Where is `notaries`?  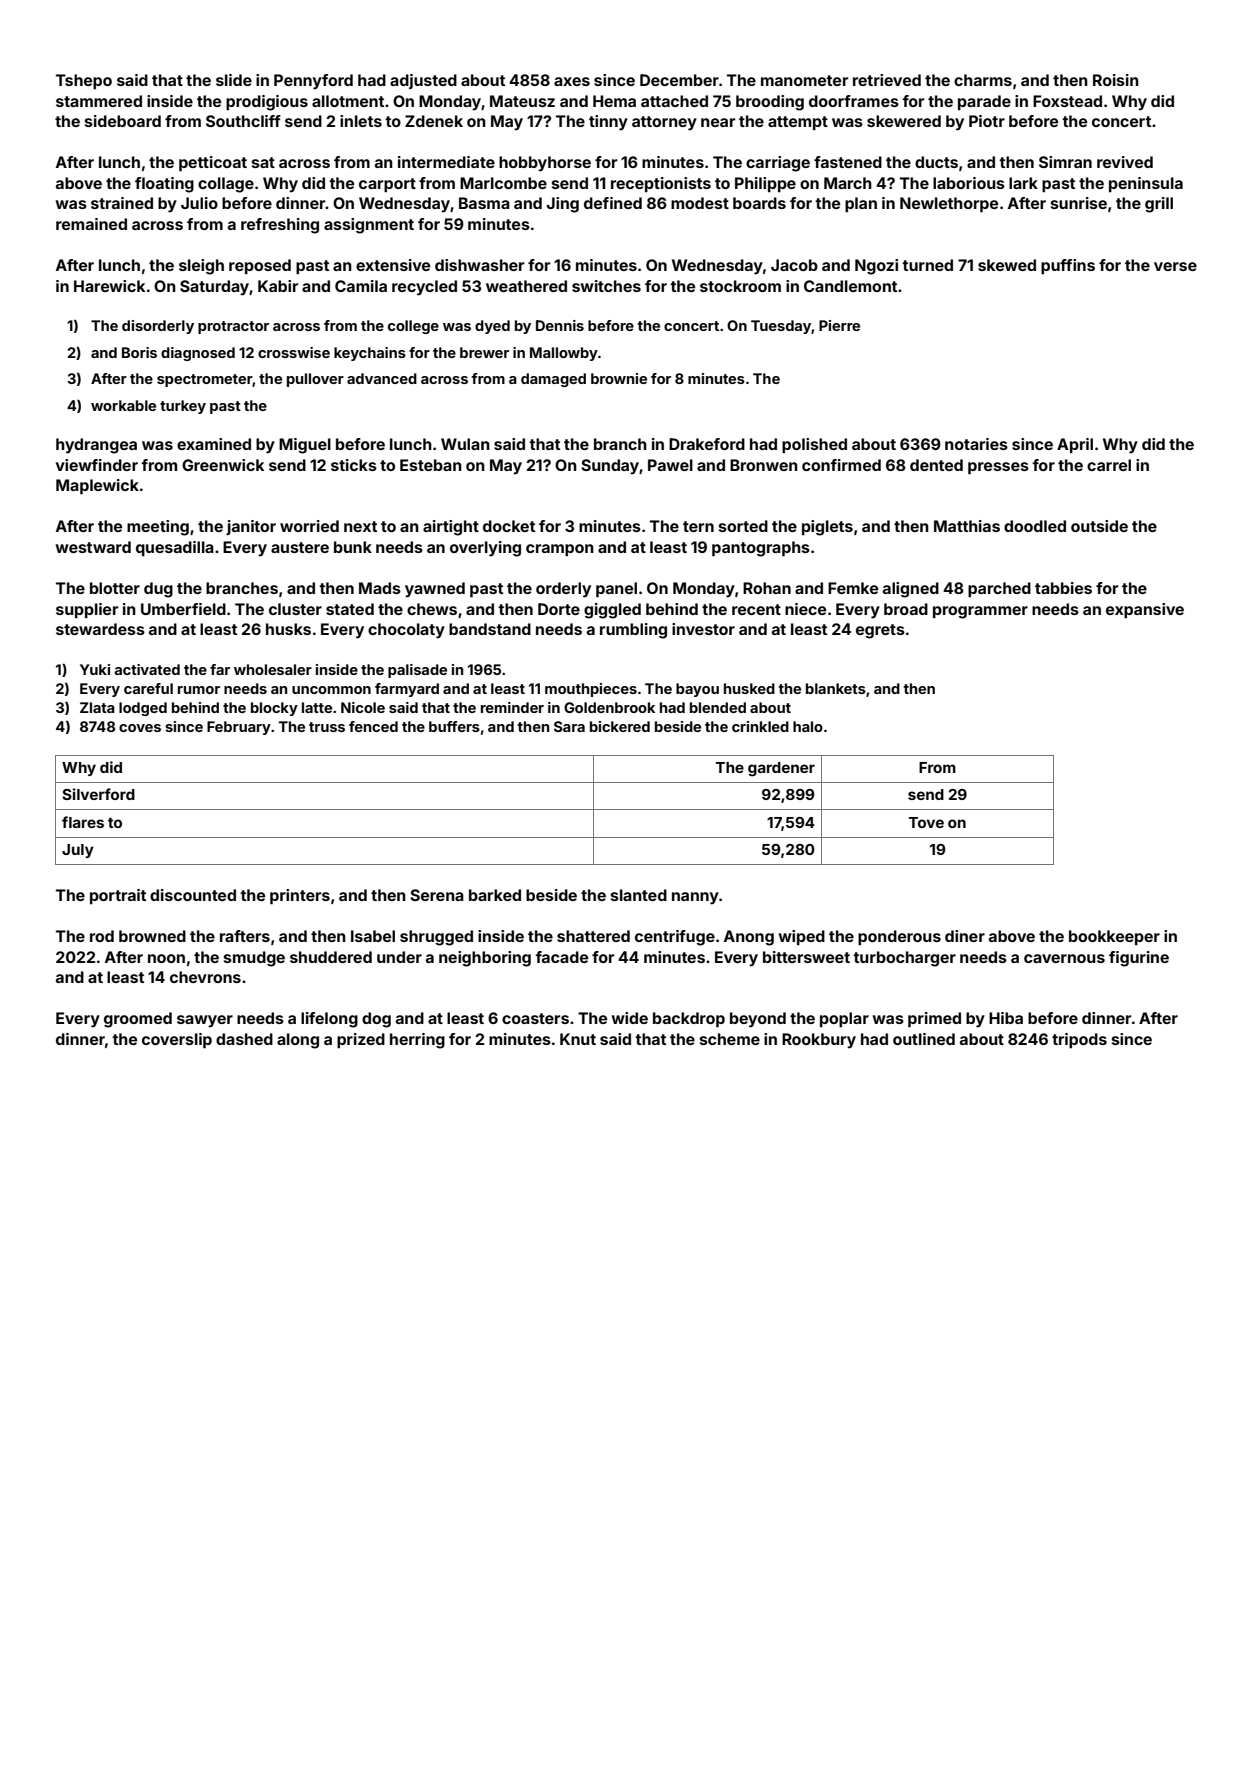 notaries is located at coordinates (976, 444).
